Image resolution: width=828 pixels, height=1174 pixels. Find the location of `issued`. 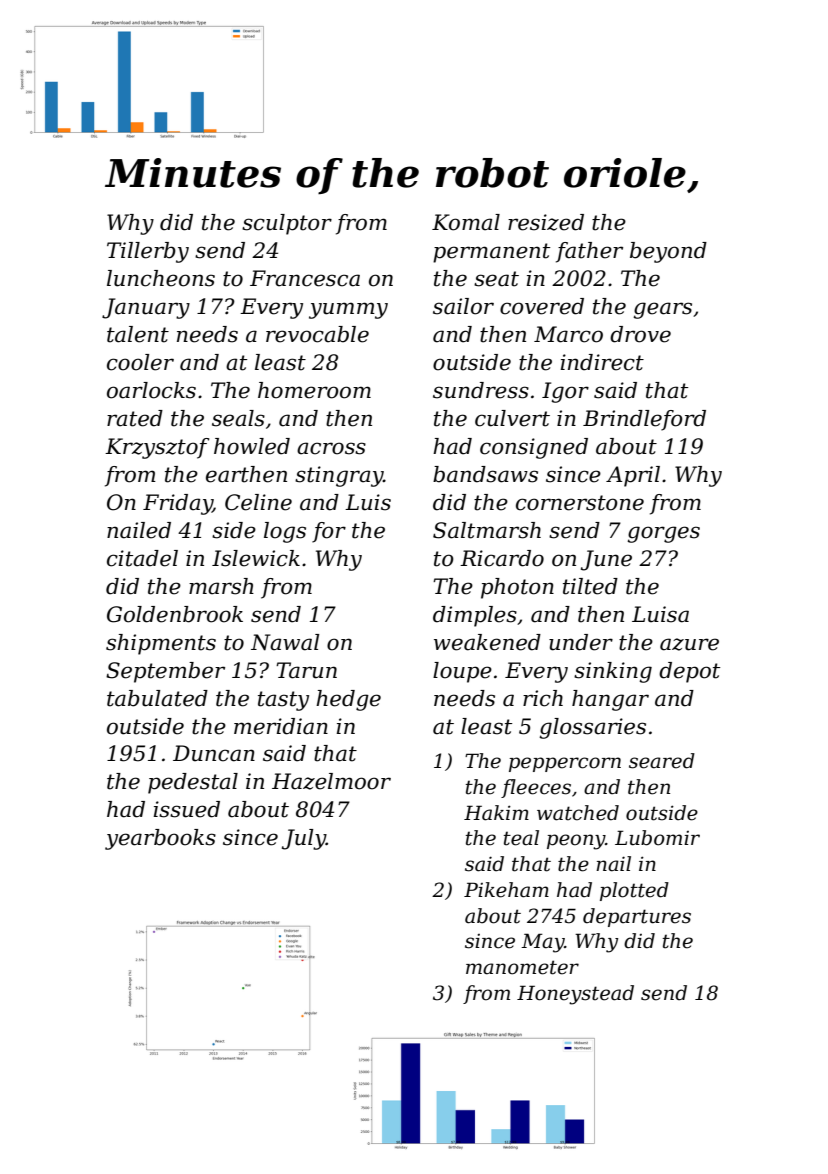

issued is located at coordinates (186, 809).
